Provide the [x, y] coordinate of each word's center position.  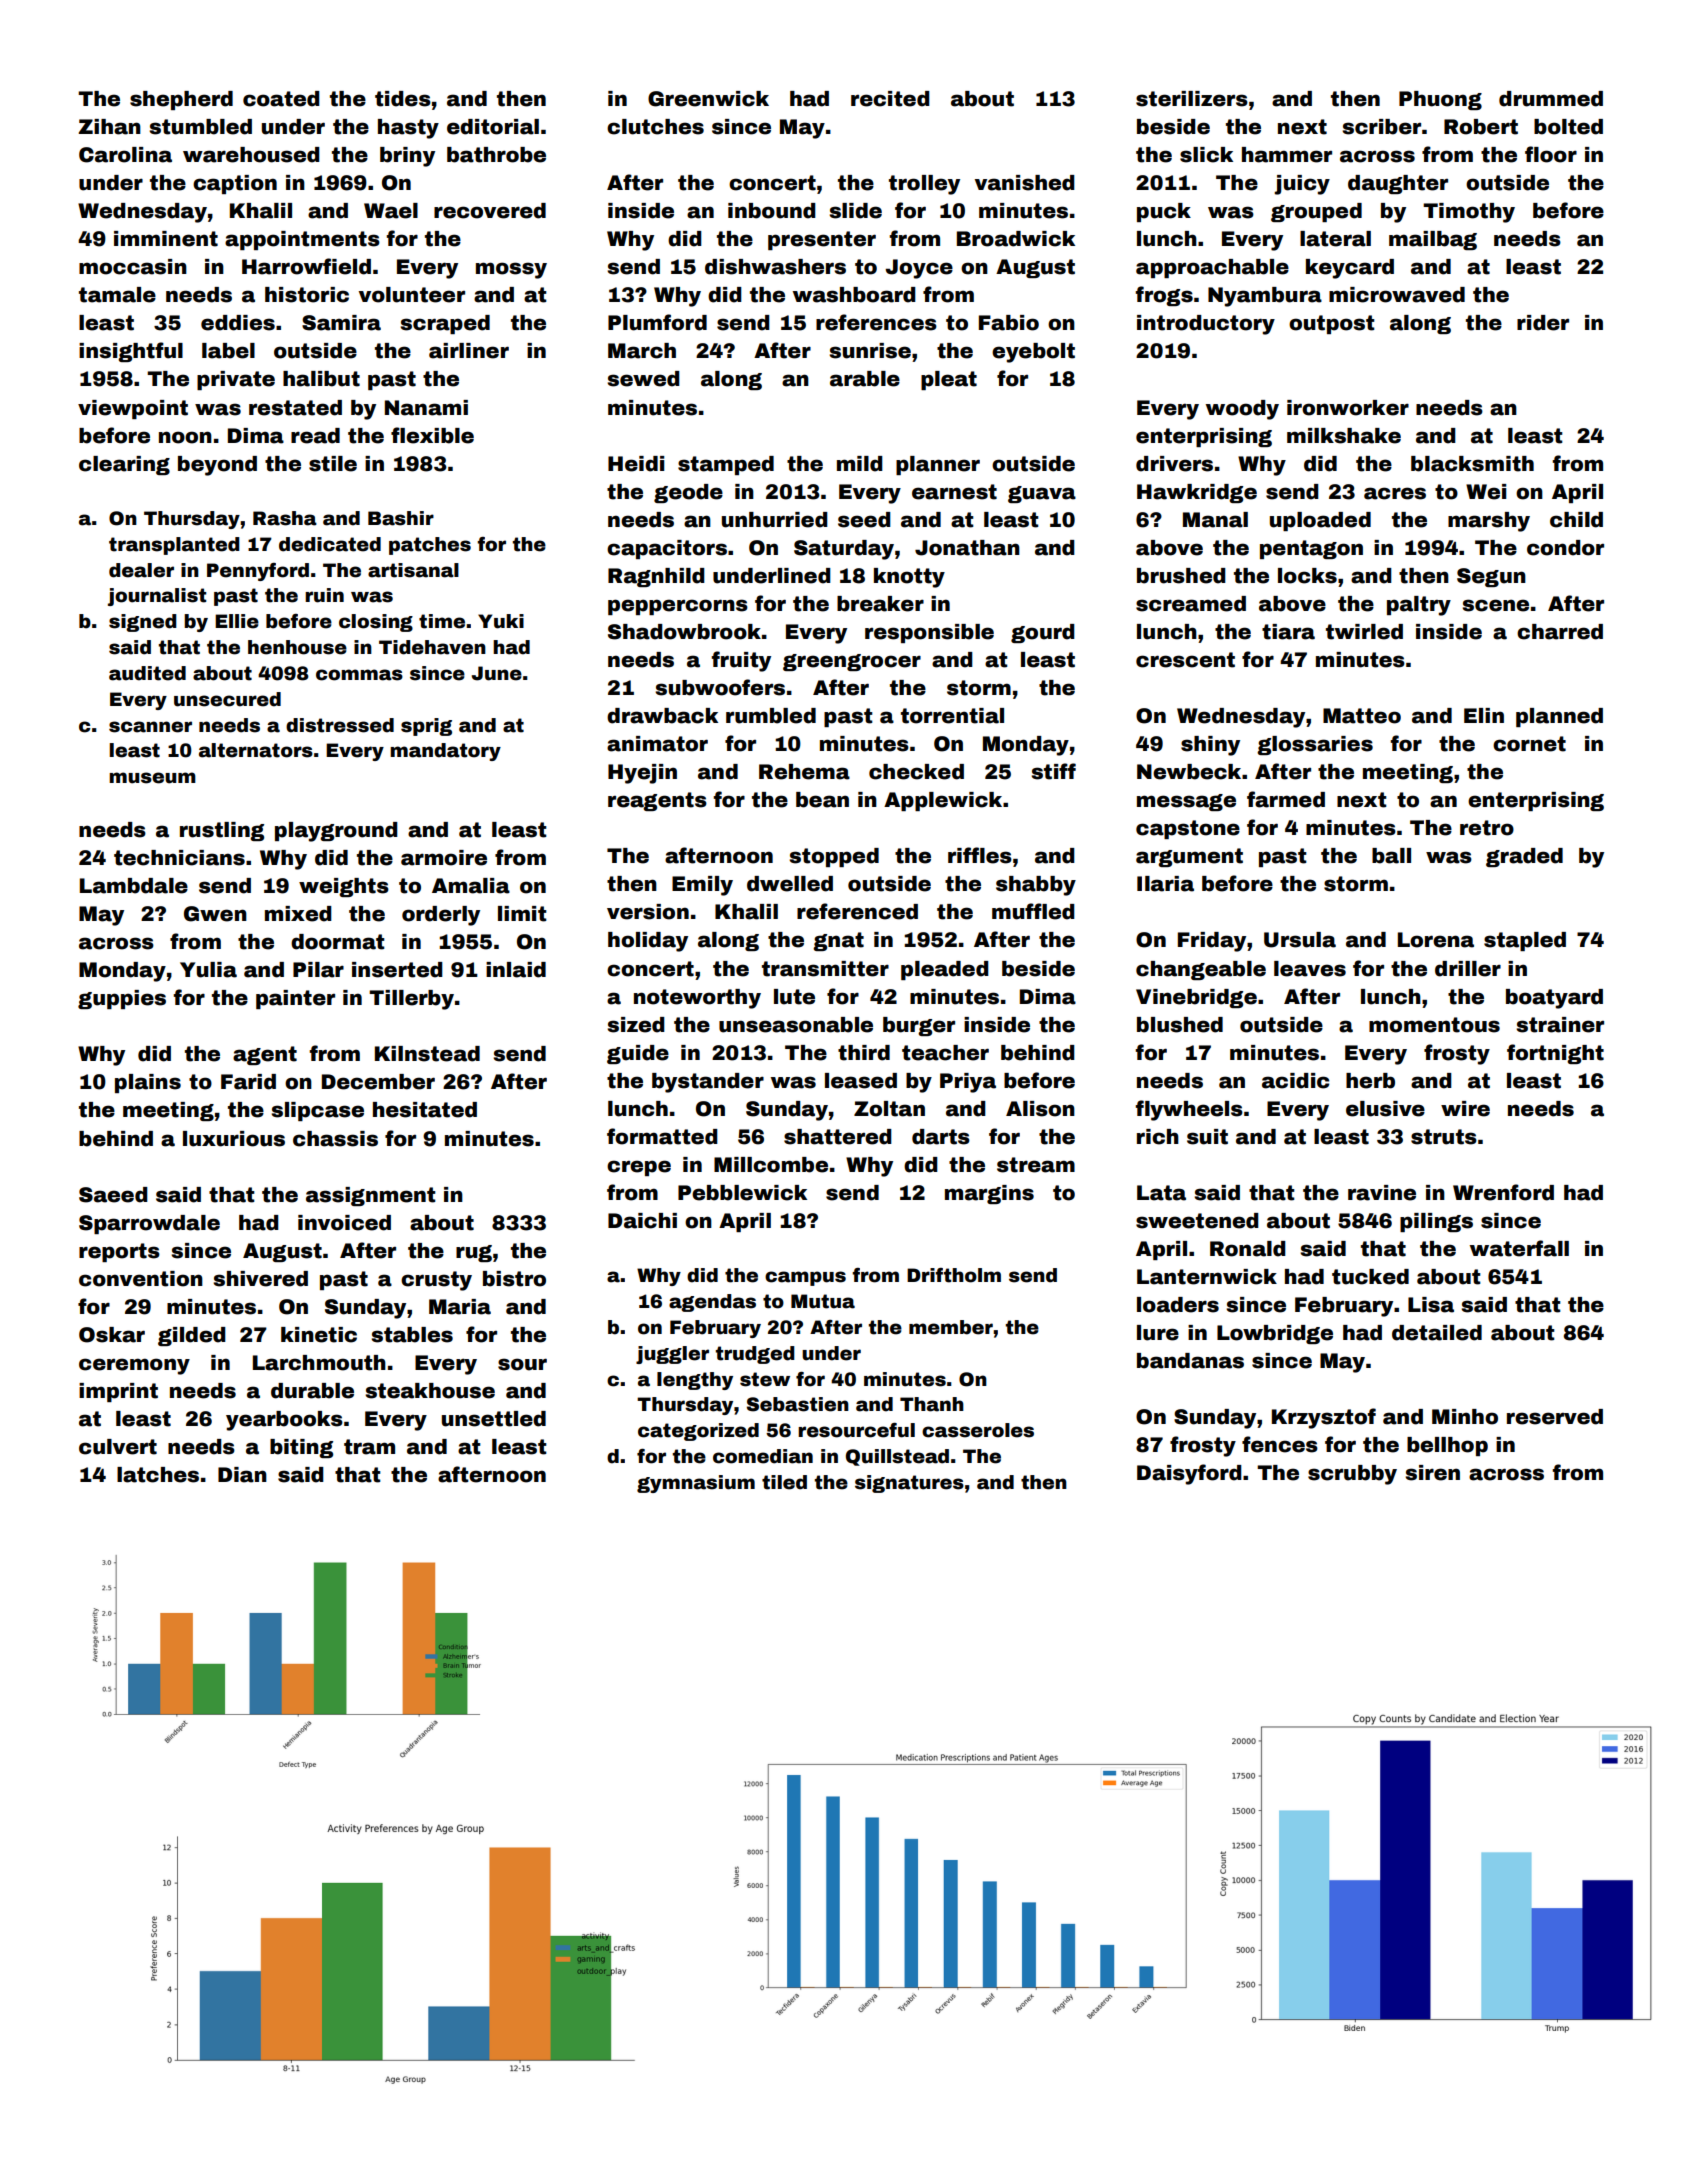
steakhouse [430, 1391]
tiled [784, 1482]
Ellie [237, 621]
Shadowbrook [684, 632]
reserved [1555, 1417]
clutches [655, 127]
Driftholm [954, 1275]
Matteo [1362, 716]
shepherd [181, 100]
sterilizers [1192, 99]
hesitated [425, 1110]
